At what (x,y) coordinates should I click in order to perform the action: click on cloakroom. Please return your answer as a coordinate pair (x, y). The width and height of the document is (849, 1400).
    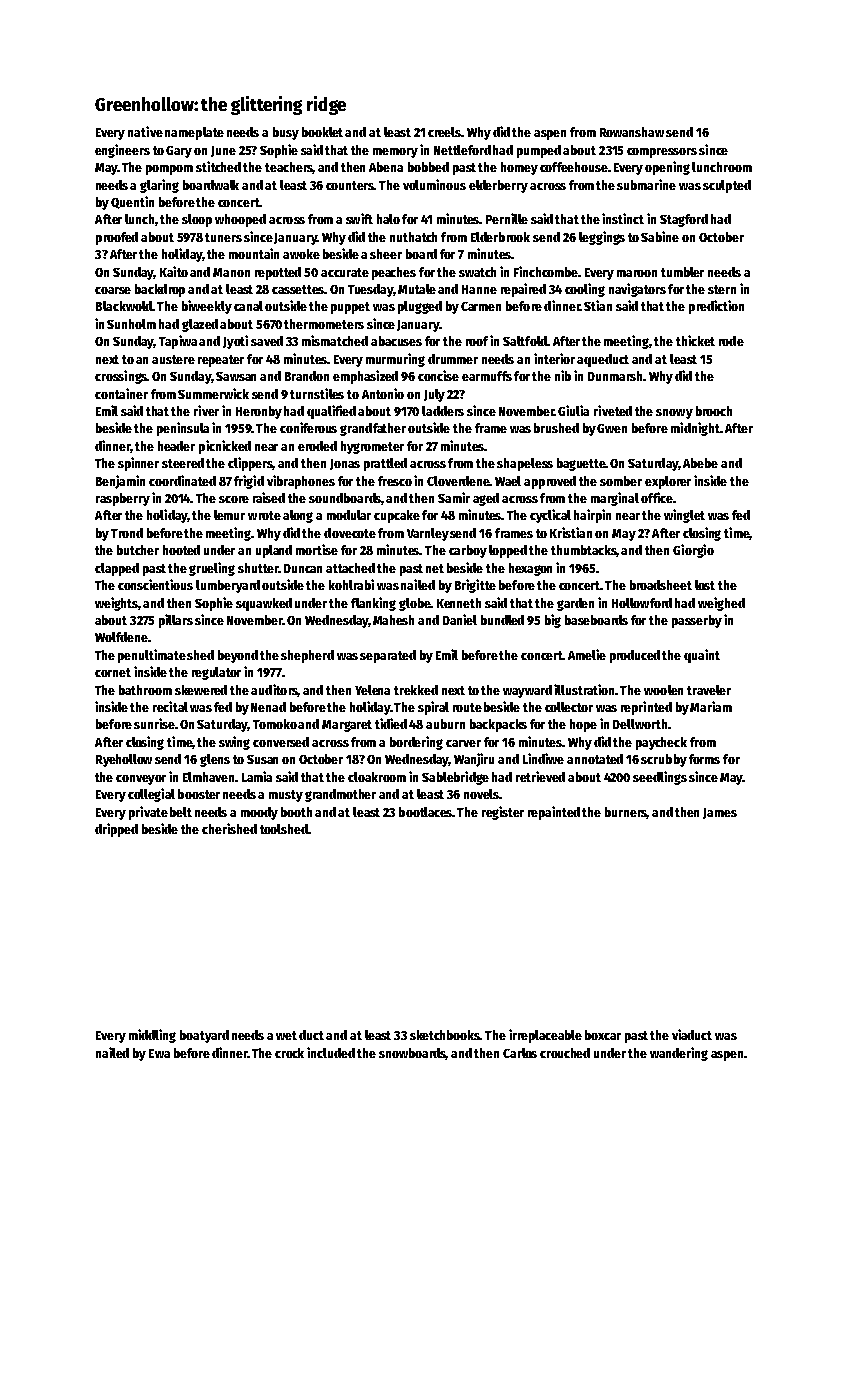
    Looking at the image, I should click on (377, 777).
